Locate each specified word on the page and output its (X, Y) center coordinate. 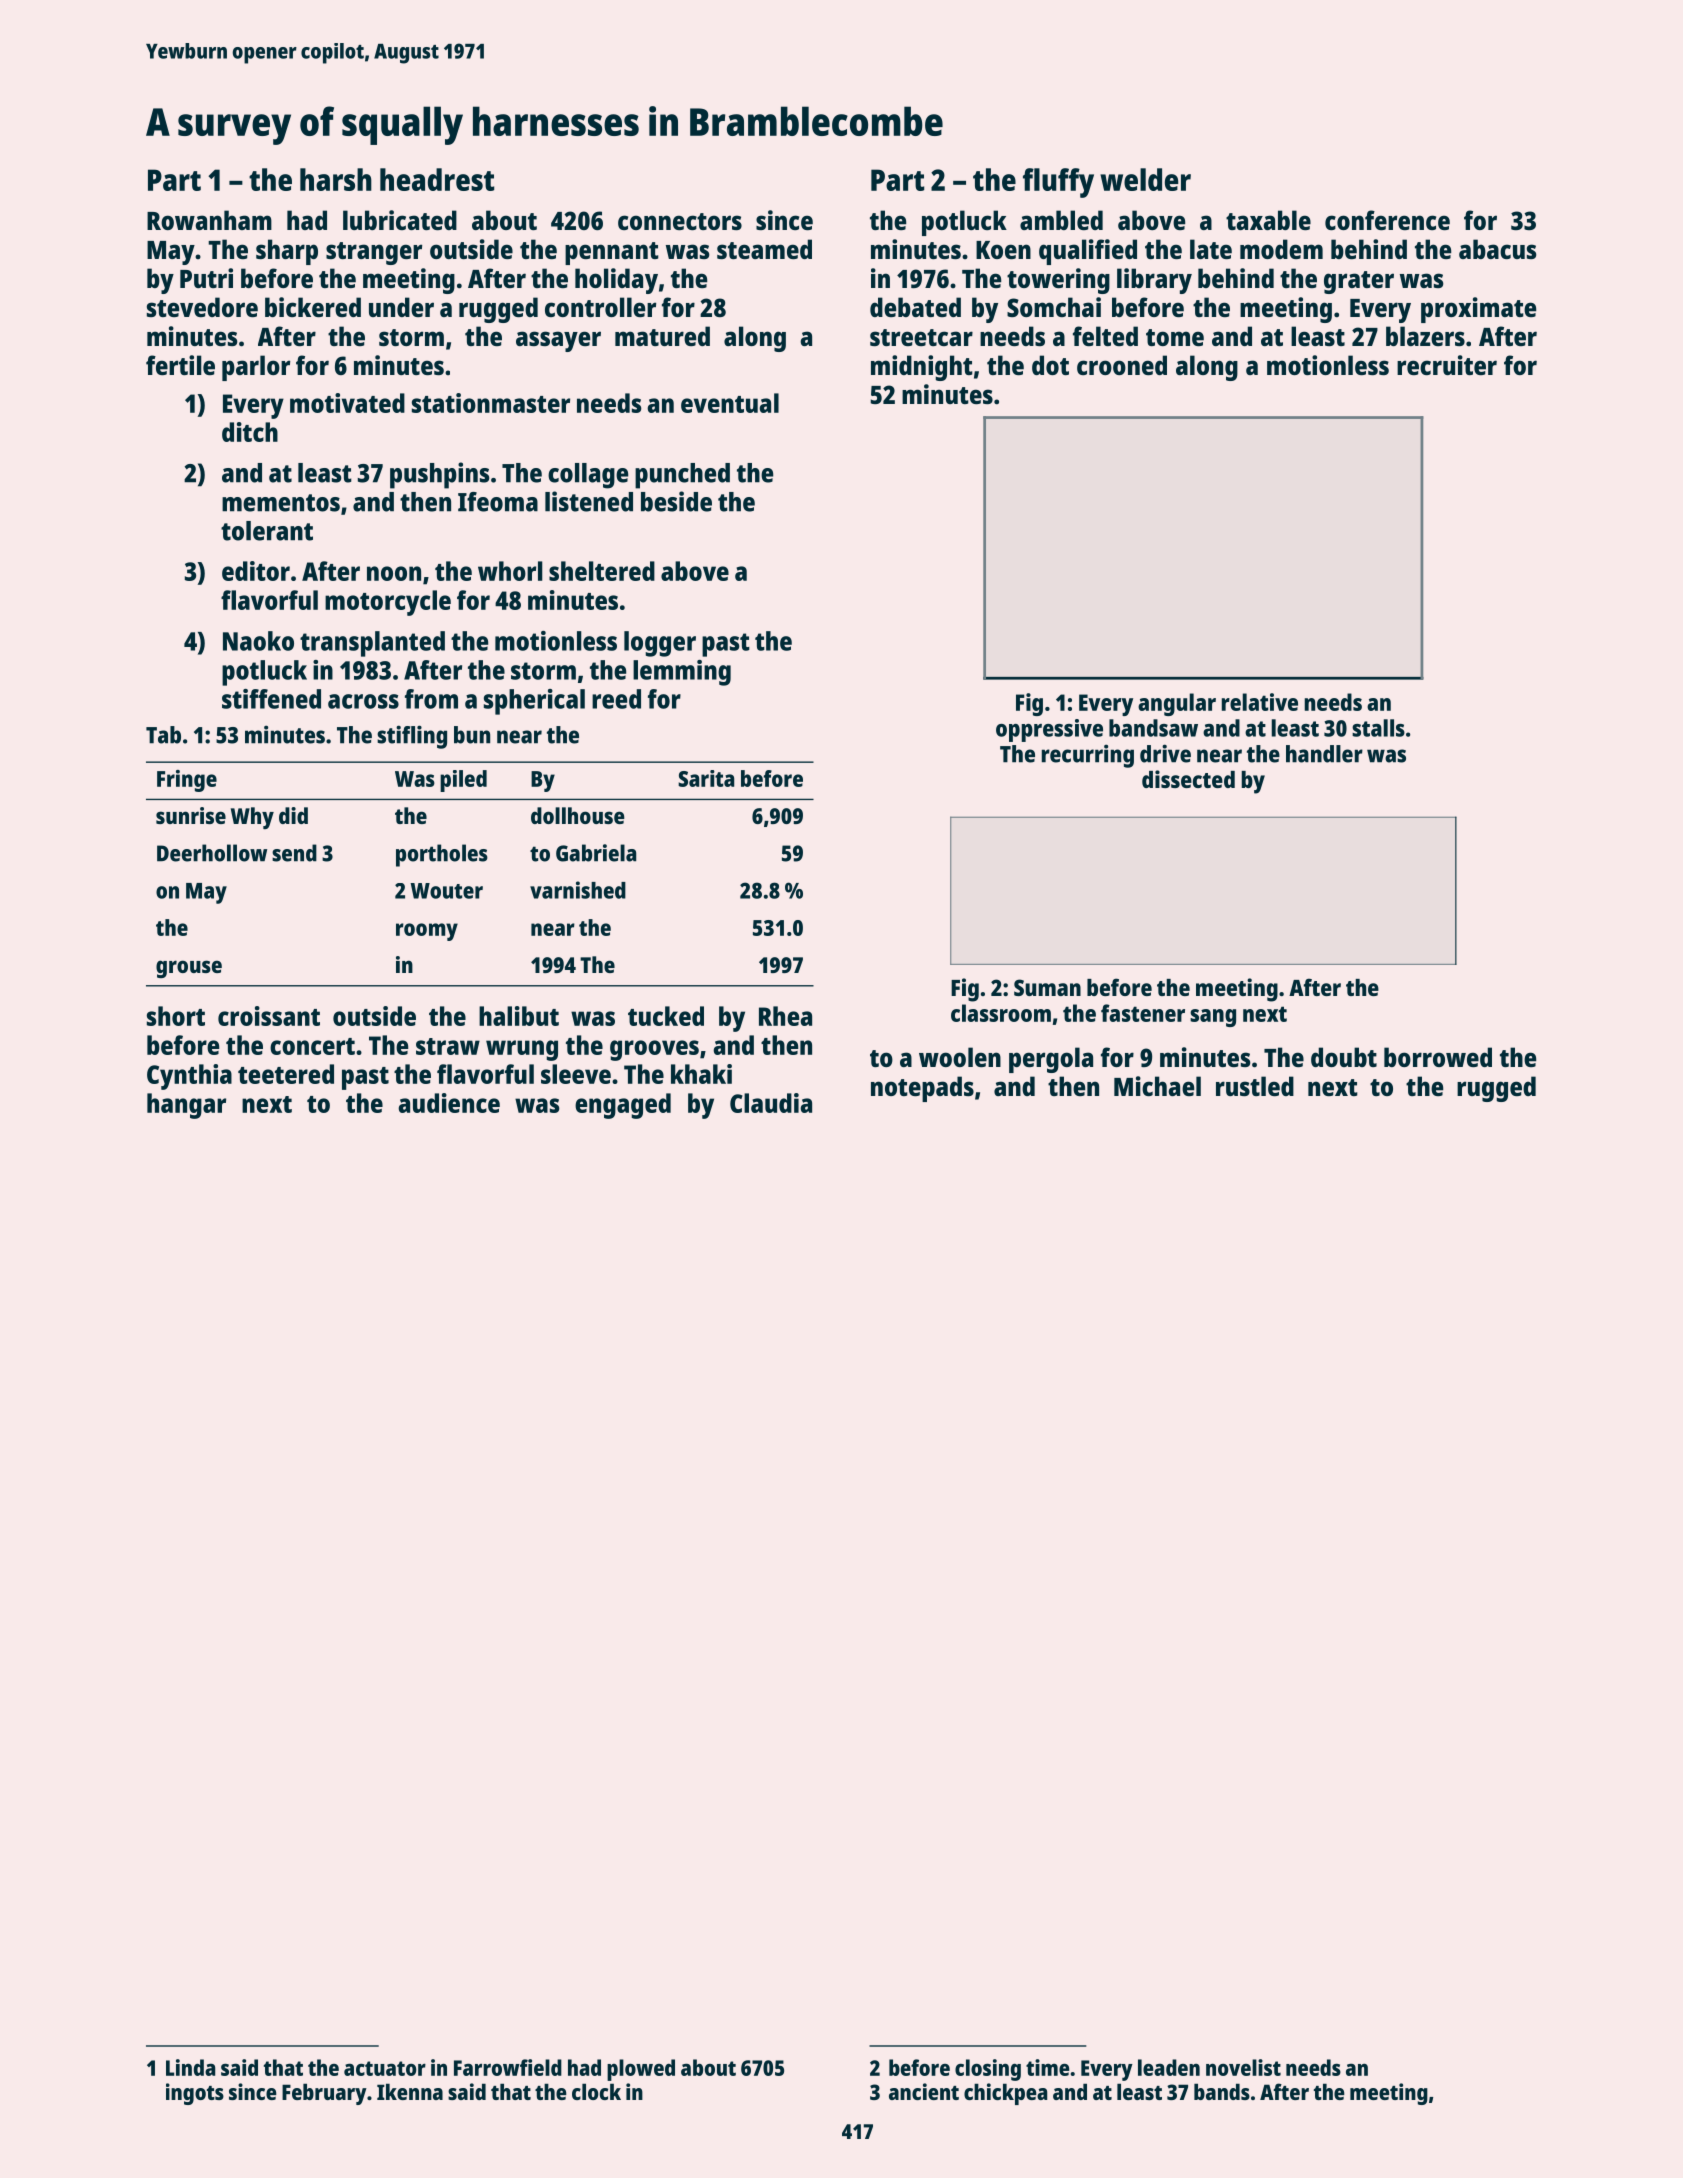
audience (449, 1103)
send (294, 853)
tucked (666, 1016)
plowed (641, 2070)
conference (1387, 220)
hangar (186, 1106)
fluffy (1058, 183)
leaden (1169, 2067)
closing (988, 2070)
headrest (437, 179)
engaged (623, 1106)
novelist (1243, 2067)
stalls (1378, 728)
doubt (1344, 1057)
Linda (190, 2067)
